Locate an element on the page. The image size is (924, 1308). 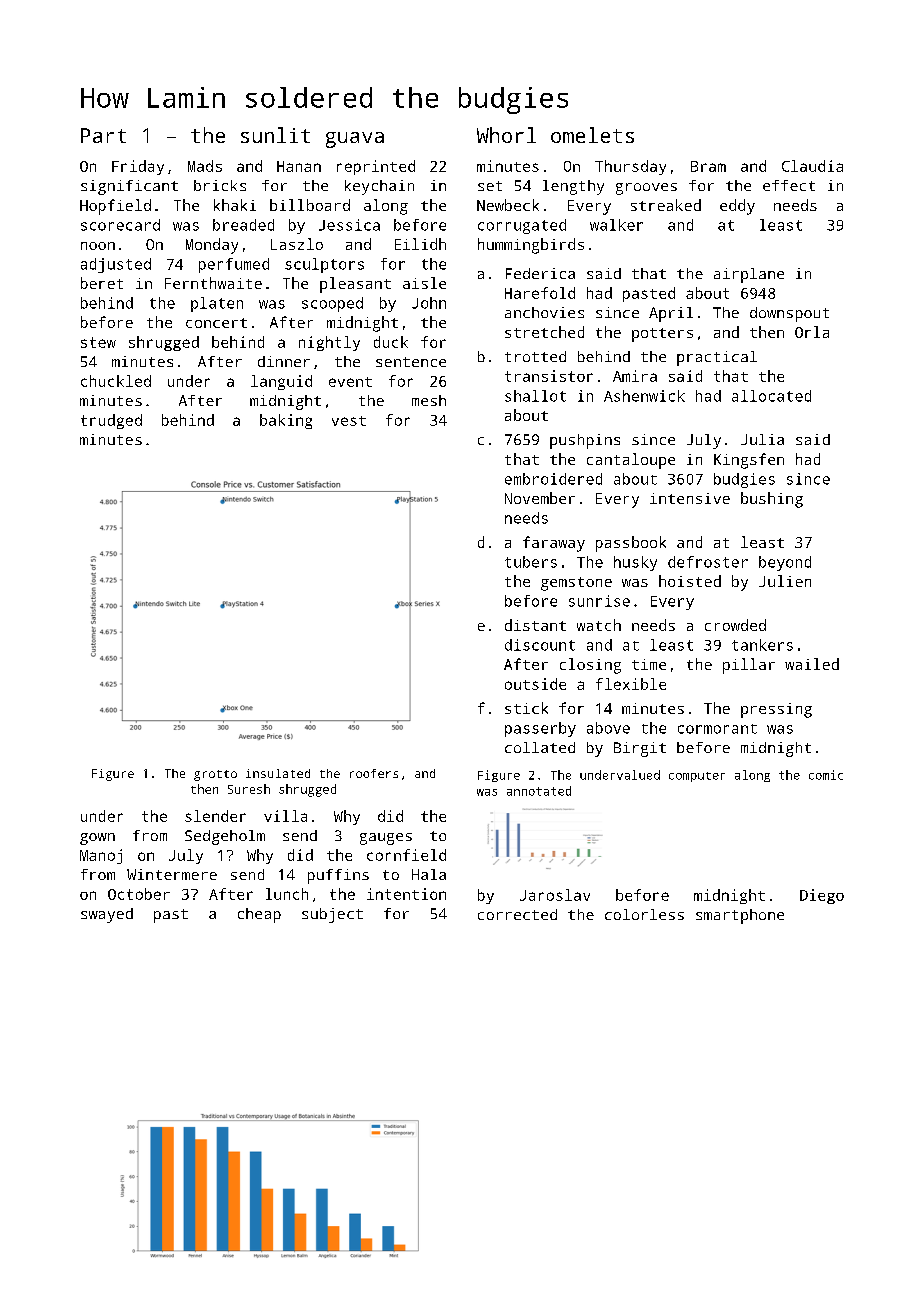
pushpins is located at coordinates (585, 441).
